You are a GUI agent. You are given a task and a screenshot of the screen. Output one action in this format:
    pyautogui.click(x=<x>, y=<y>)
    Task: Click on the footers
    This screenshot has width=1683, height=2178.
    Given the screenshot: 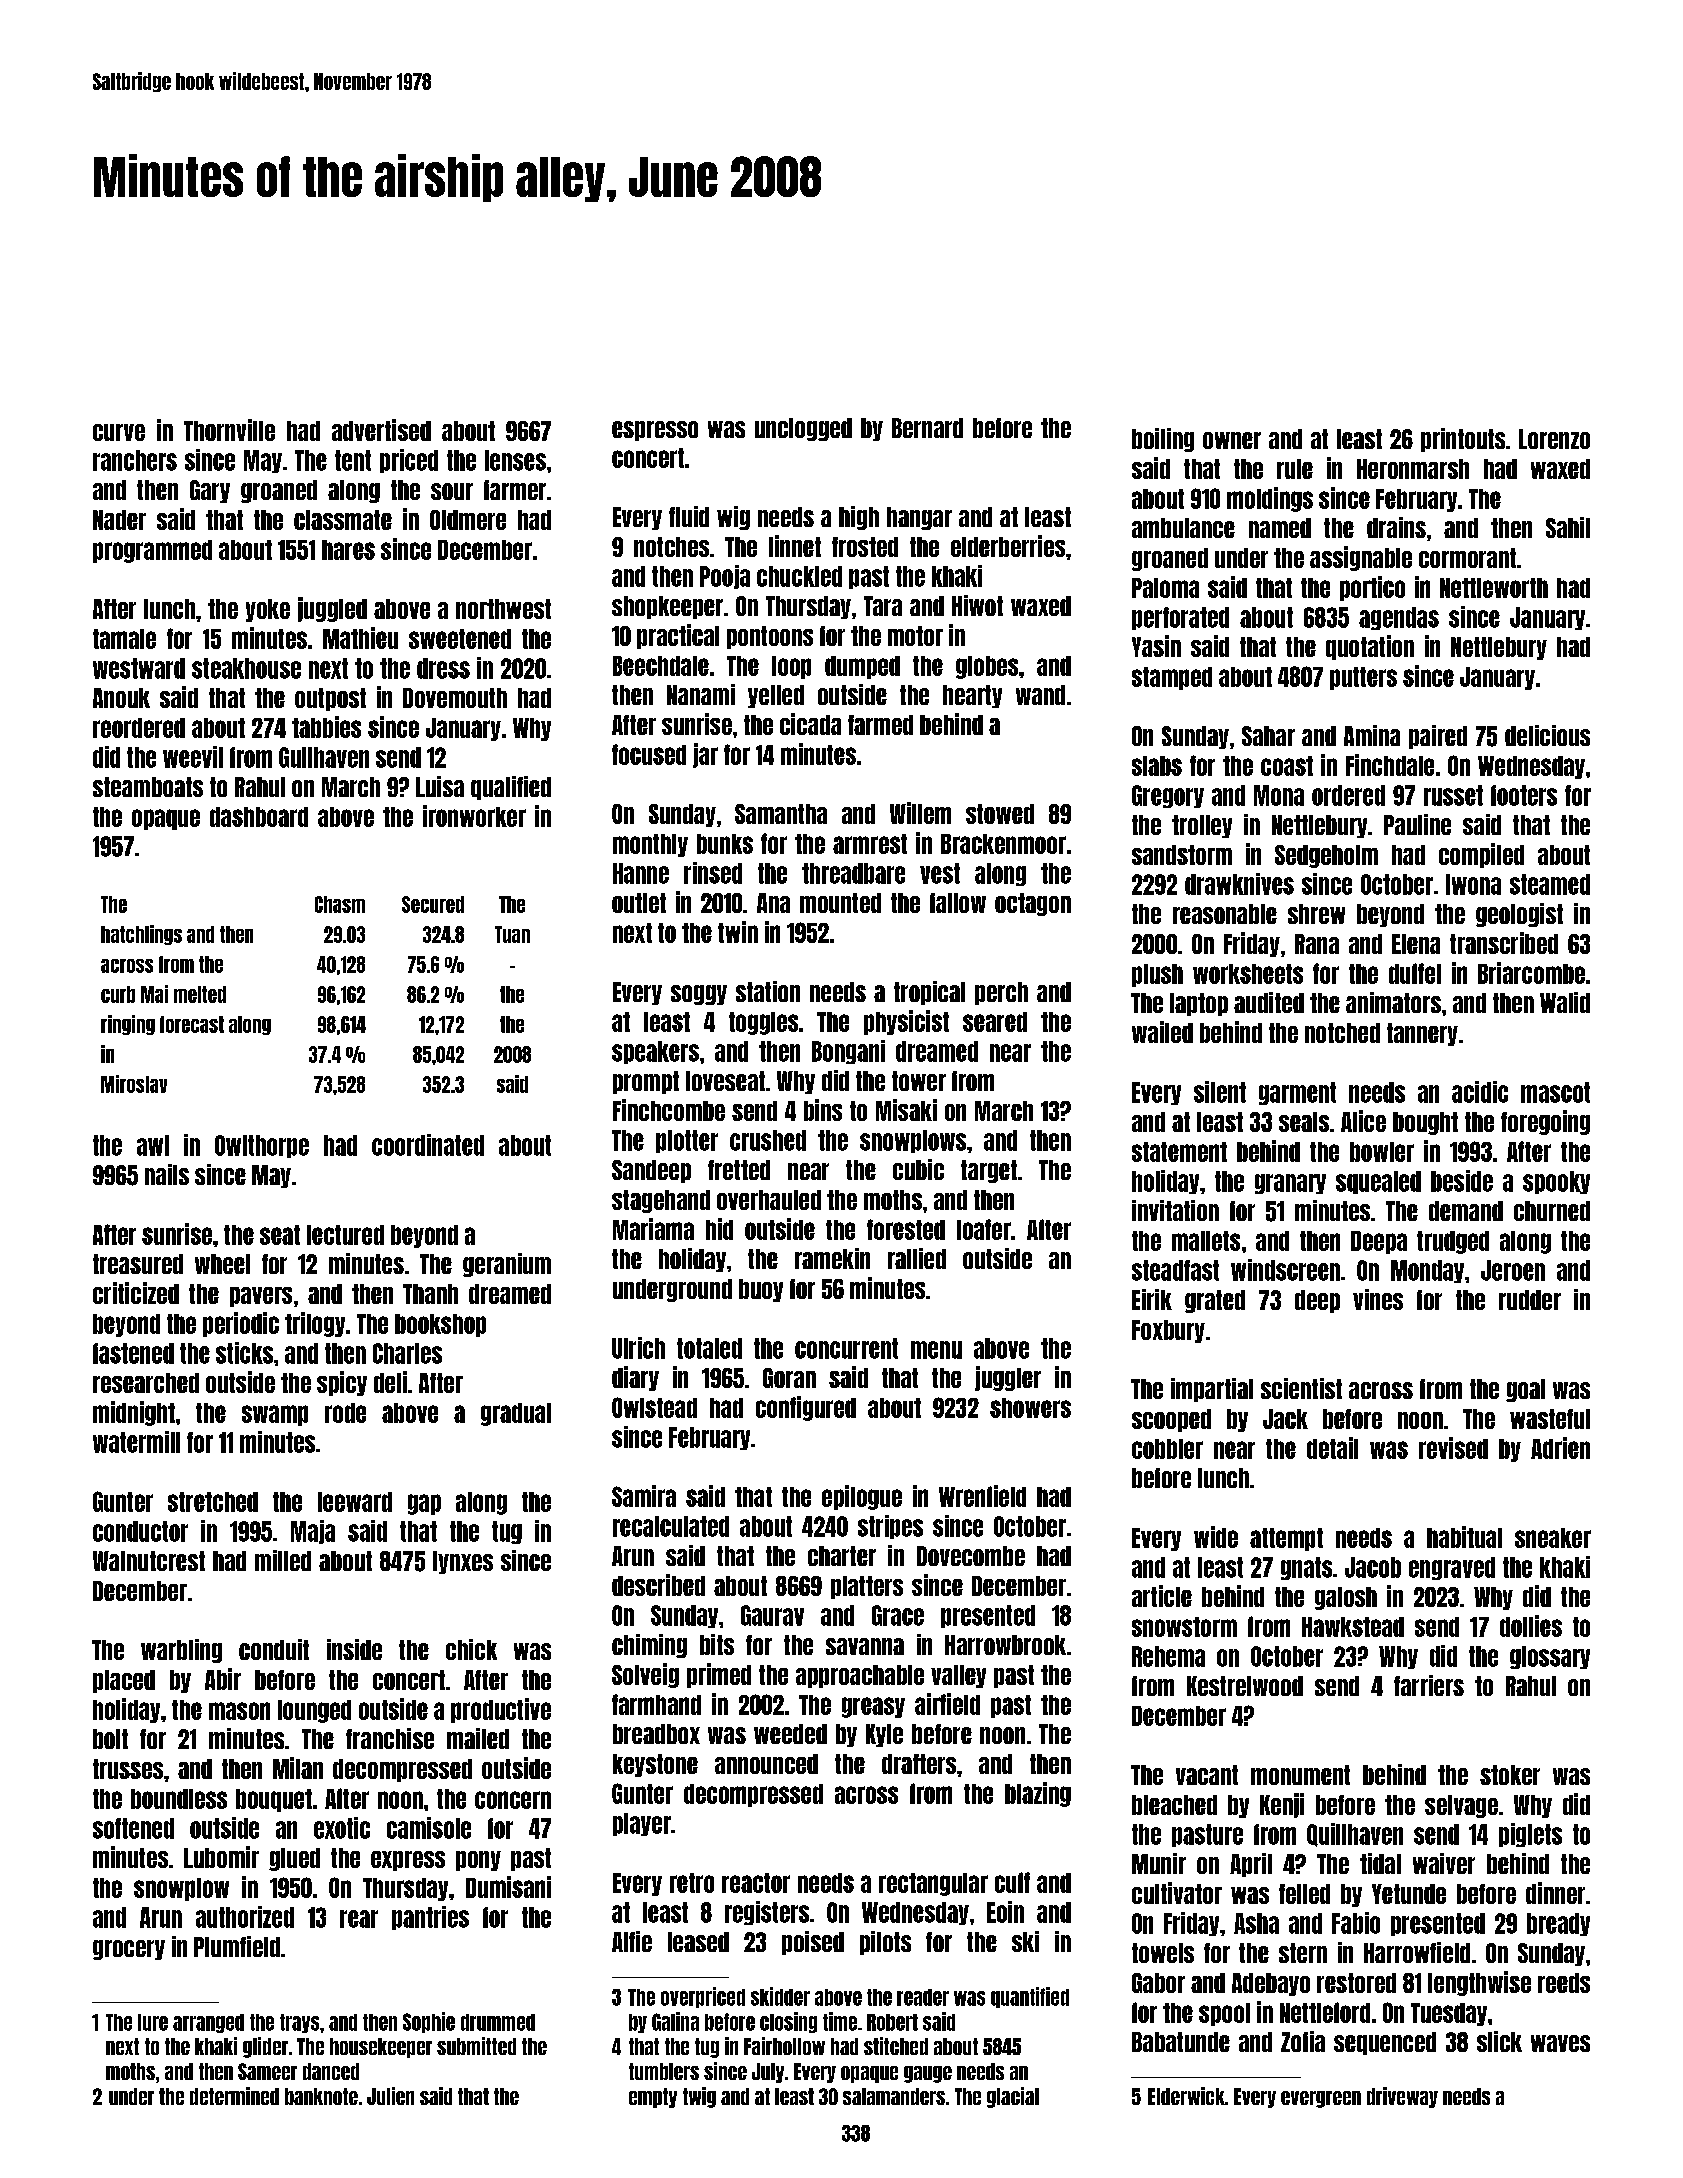 What is the action you would take?
    pyautogui.click(x=1524, y=795)
